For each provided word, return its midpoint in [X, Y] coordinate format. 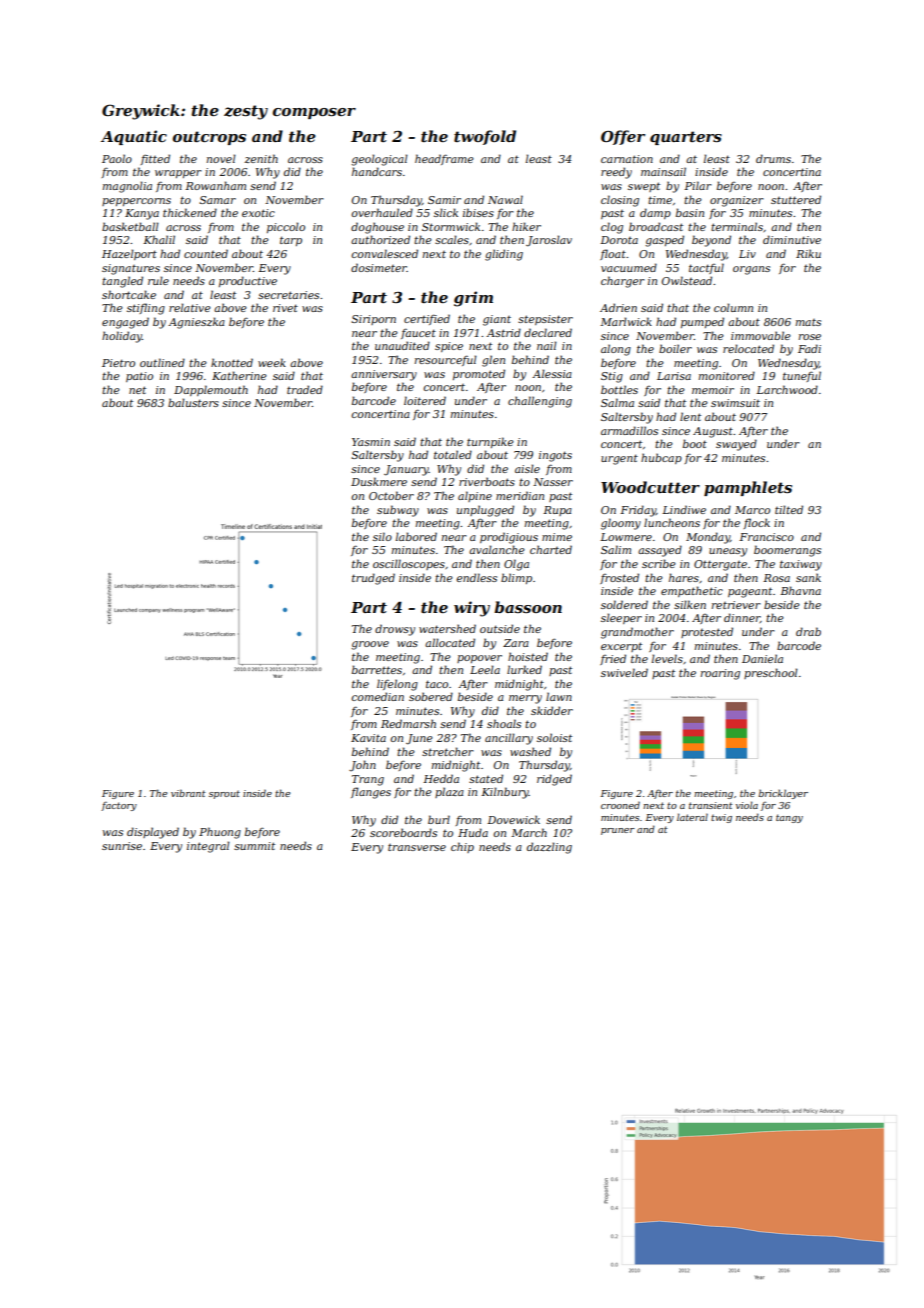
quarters [686, 138]
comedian [378, 696]
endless [477, 577]
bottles [619, 389]
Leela [485, 669]
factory [119, 806]
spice [449, 347]
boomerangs [787, 551]
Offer [623, 137]
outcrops [209, 138]
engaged [125, 323]
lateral [692, 817]
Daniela [762, 658]
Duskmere [379, 481]
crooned [620, 805]
